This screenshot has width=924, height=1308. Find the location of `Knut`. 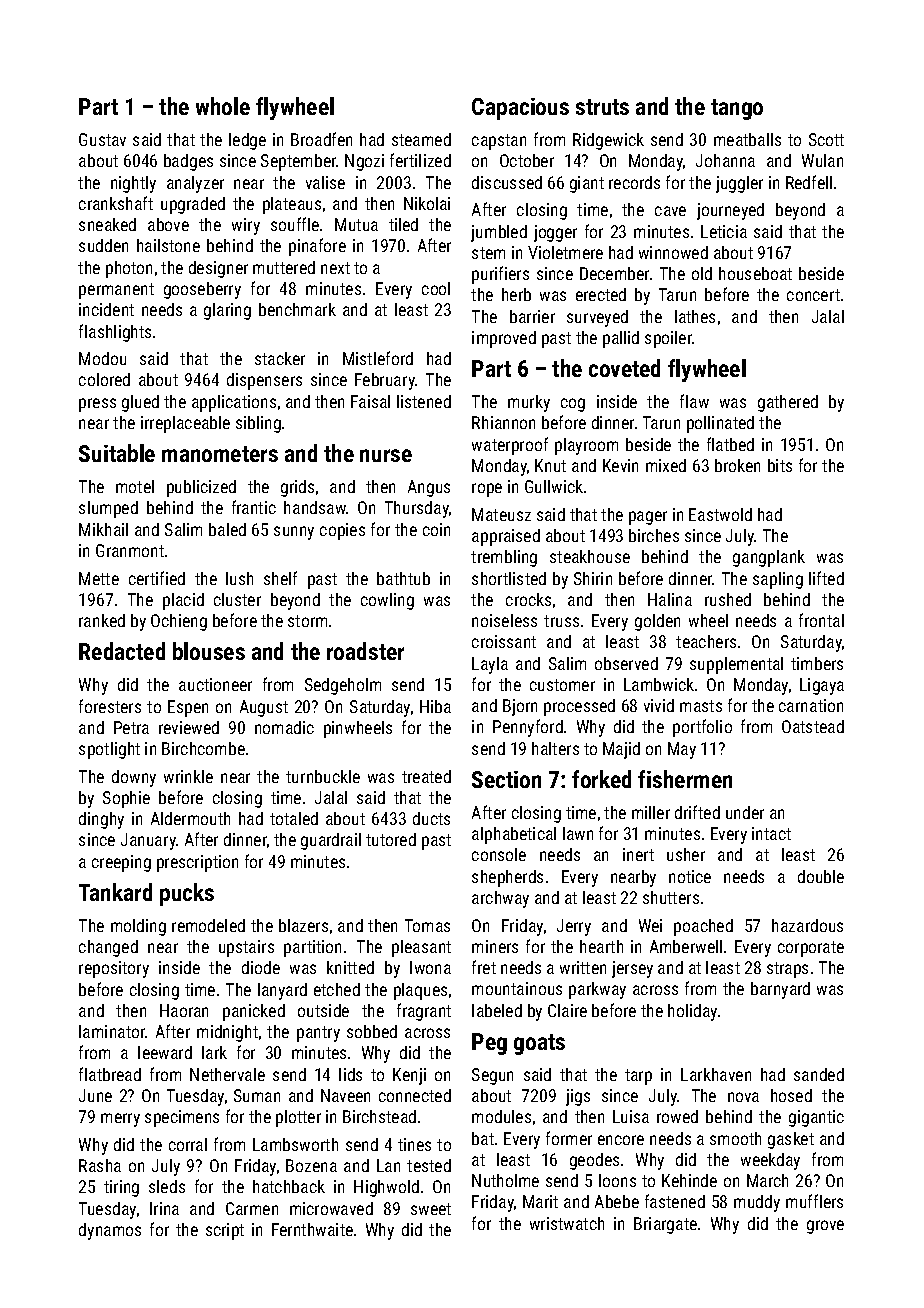

Knut is located at coordinates (550, 465).
